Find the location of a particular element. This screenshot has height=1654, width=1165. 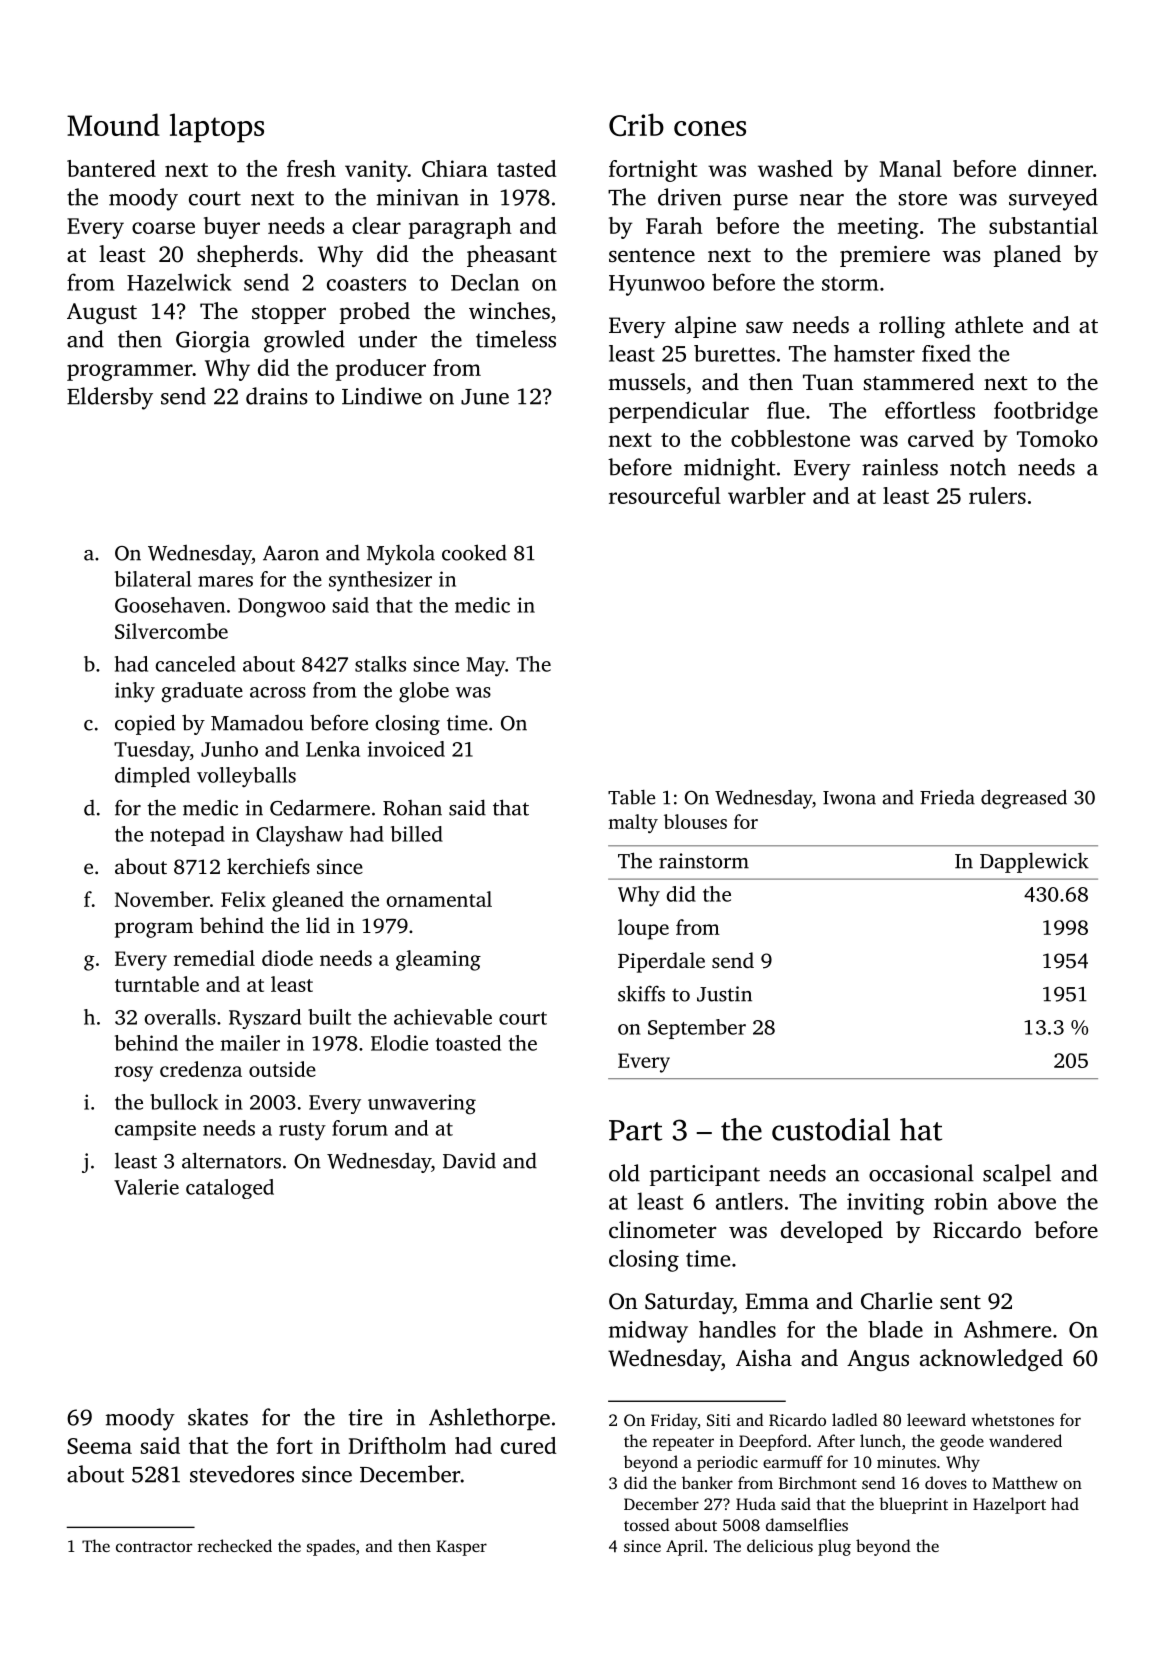

planed is located at coordinates (1027, 256).
